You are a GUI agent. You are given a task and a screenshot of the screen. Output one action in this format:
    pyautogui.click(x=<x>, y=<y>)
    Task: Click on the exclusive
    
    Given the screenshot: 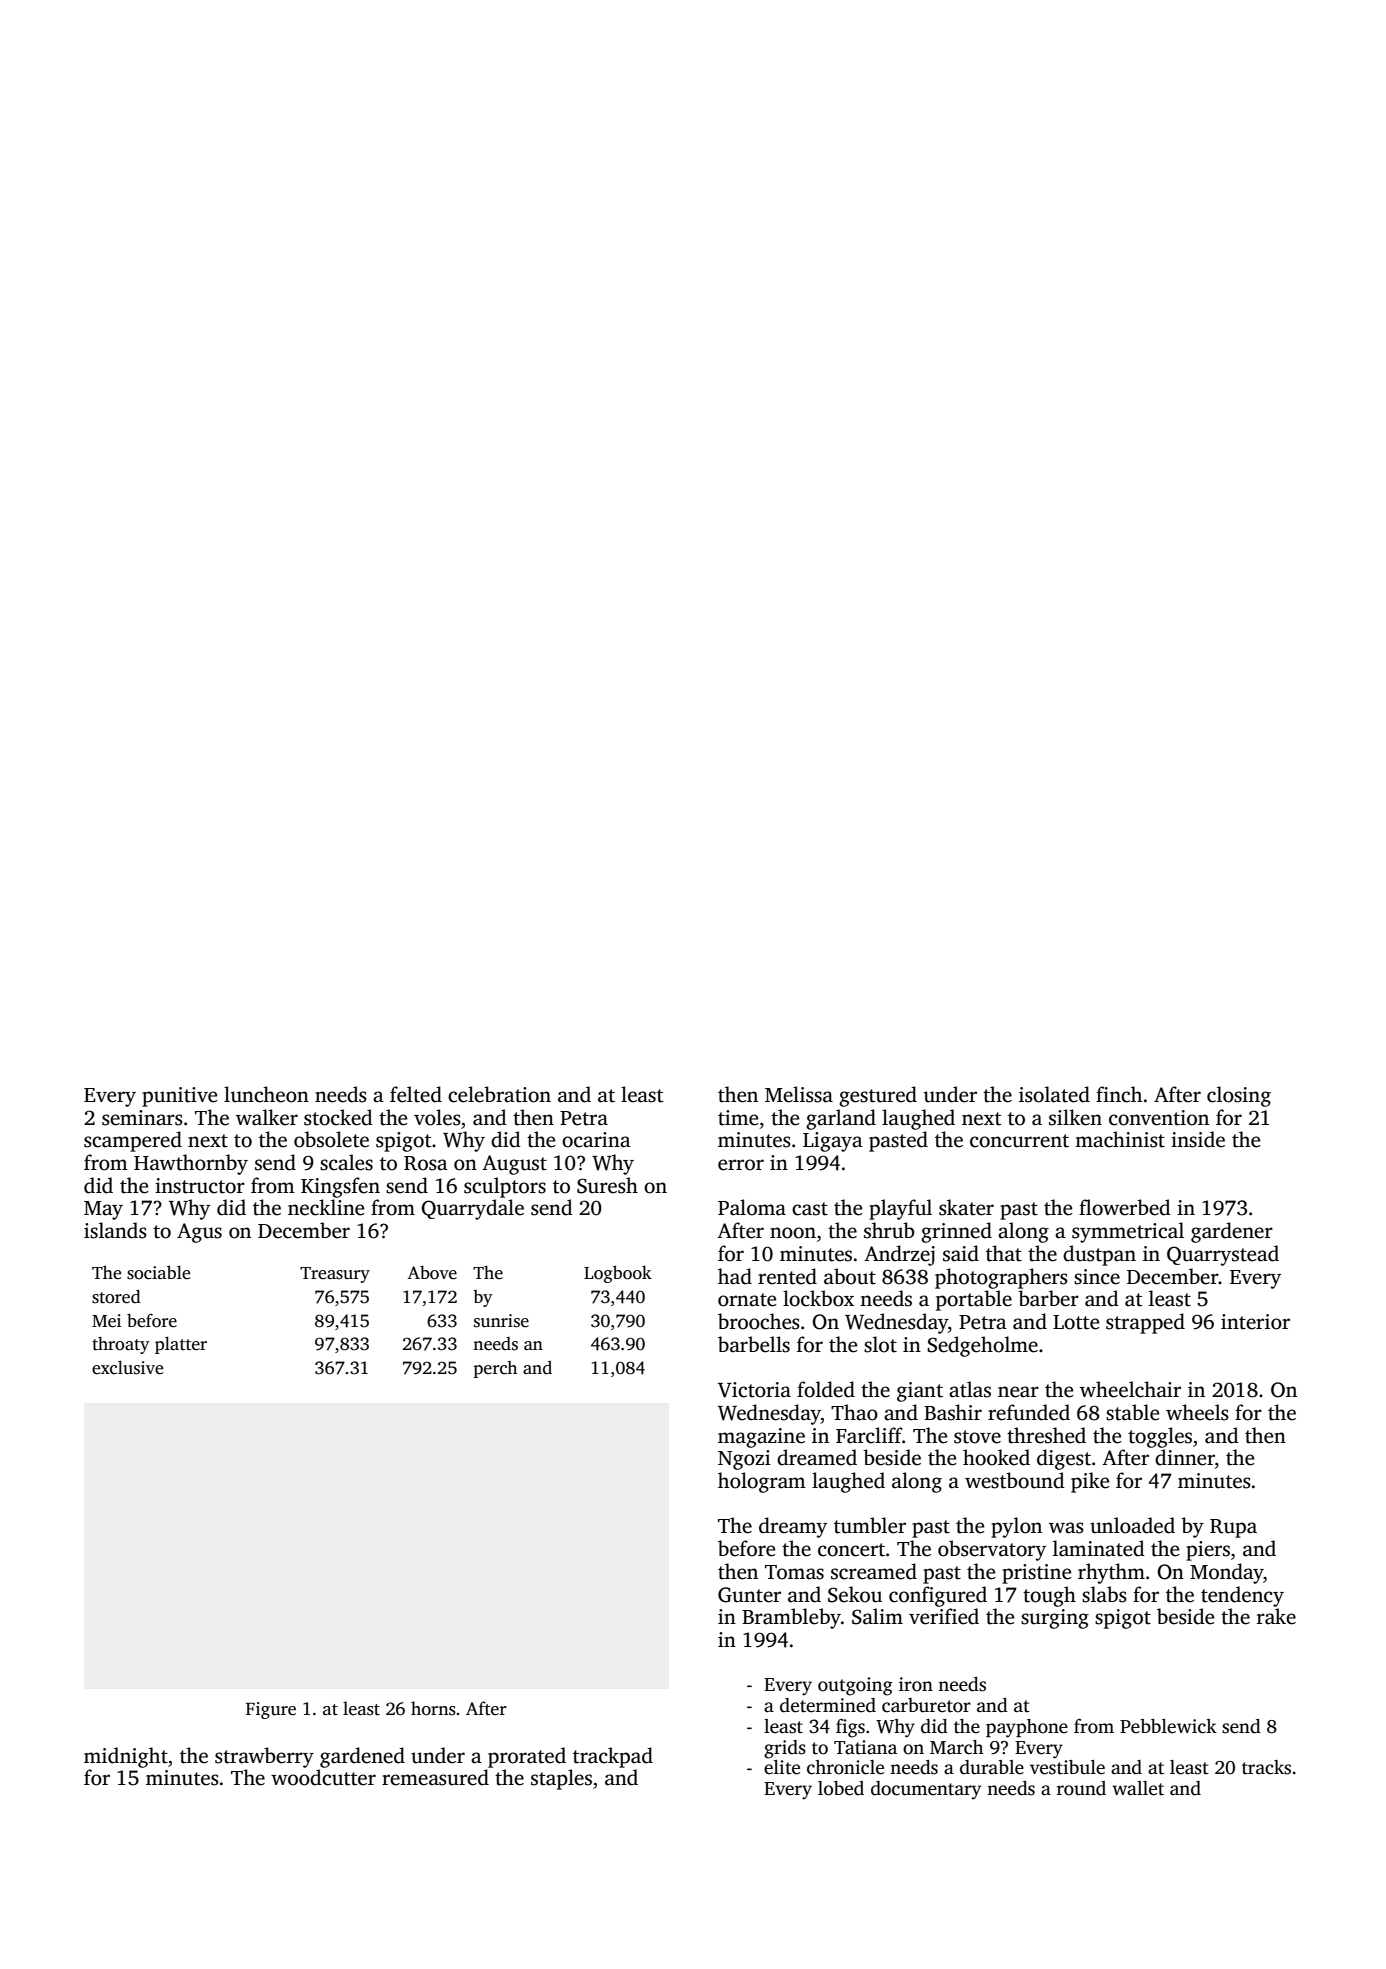 What is the action you would take?
    pyautogui.click(x=127, y=1367)
